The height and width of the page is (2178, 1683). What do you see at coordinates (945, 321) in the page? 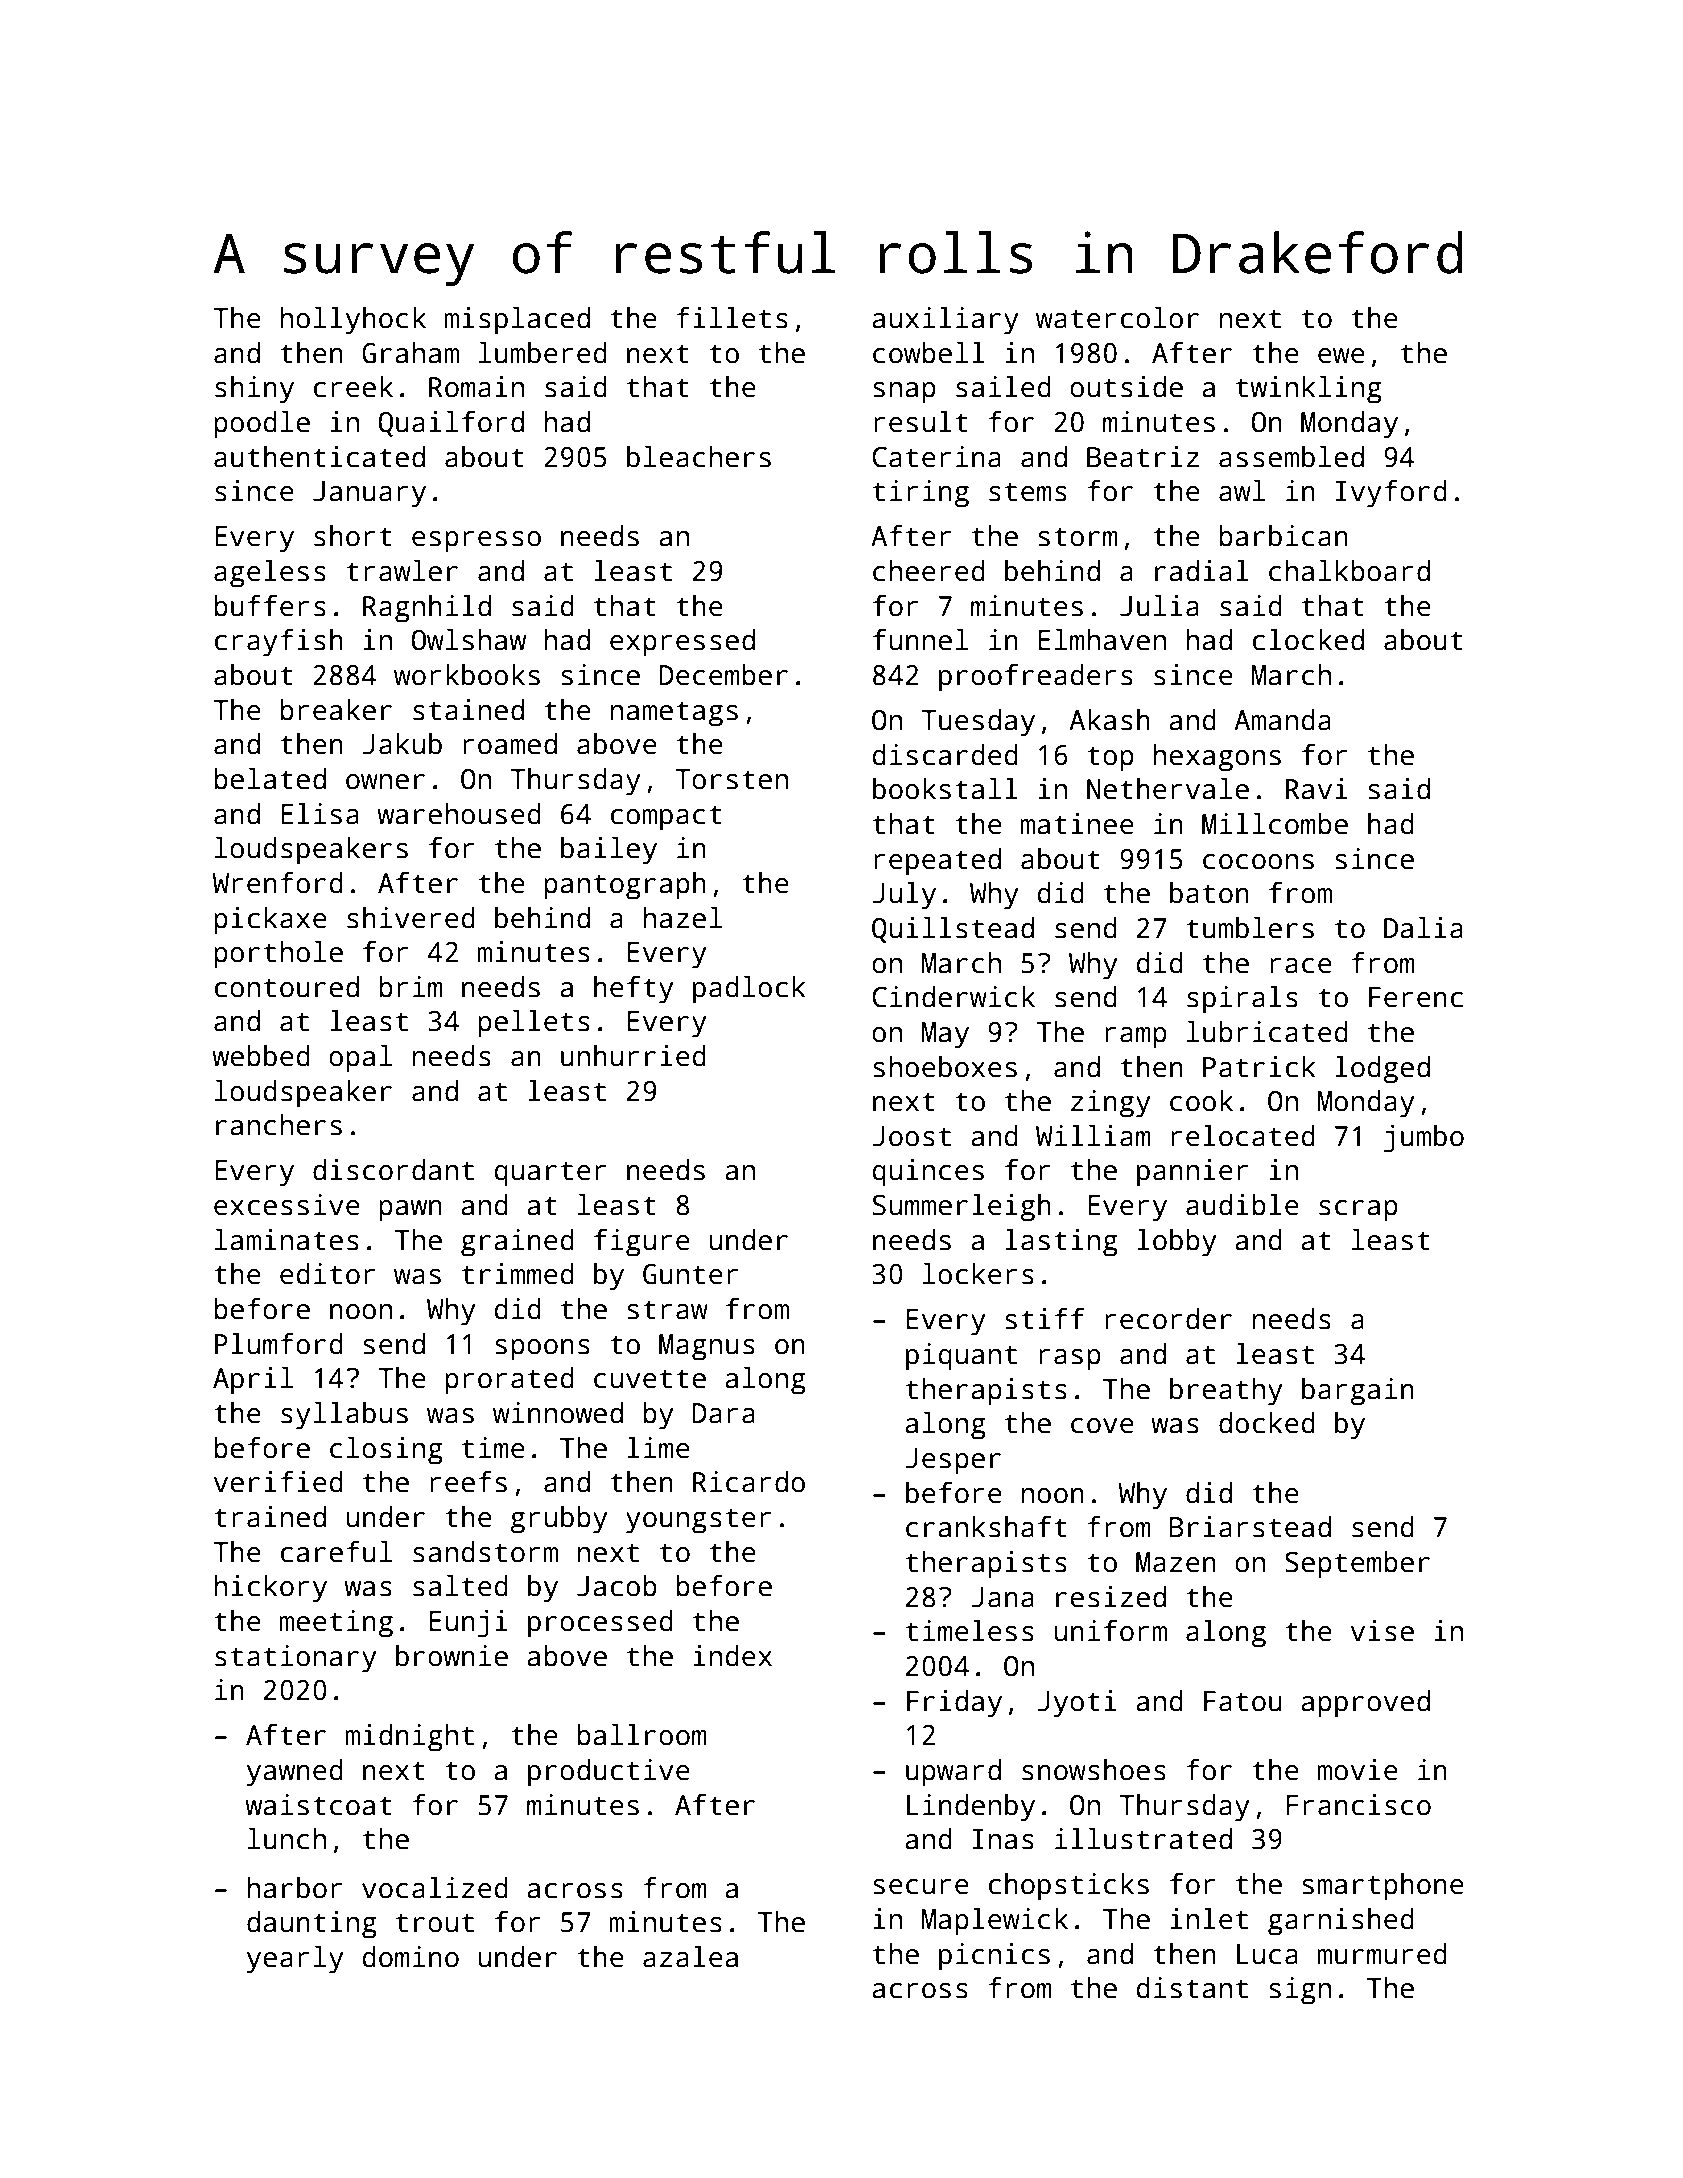
I see `auxiliary` at bounding box center [945, 321].
